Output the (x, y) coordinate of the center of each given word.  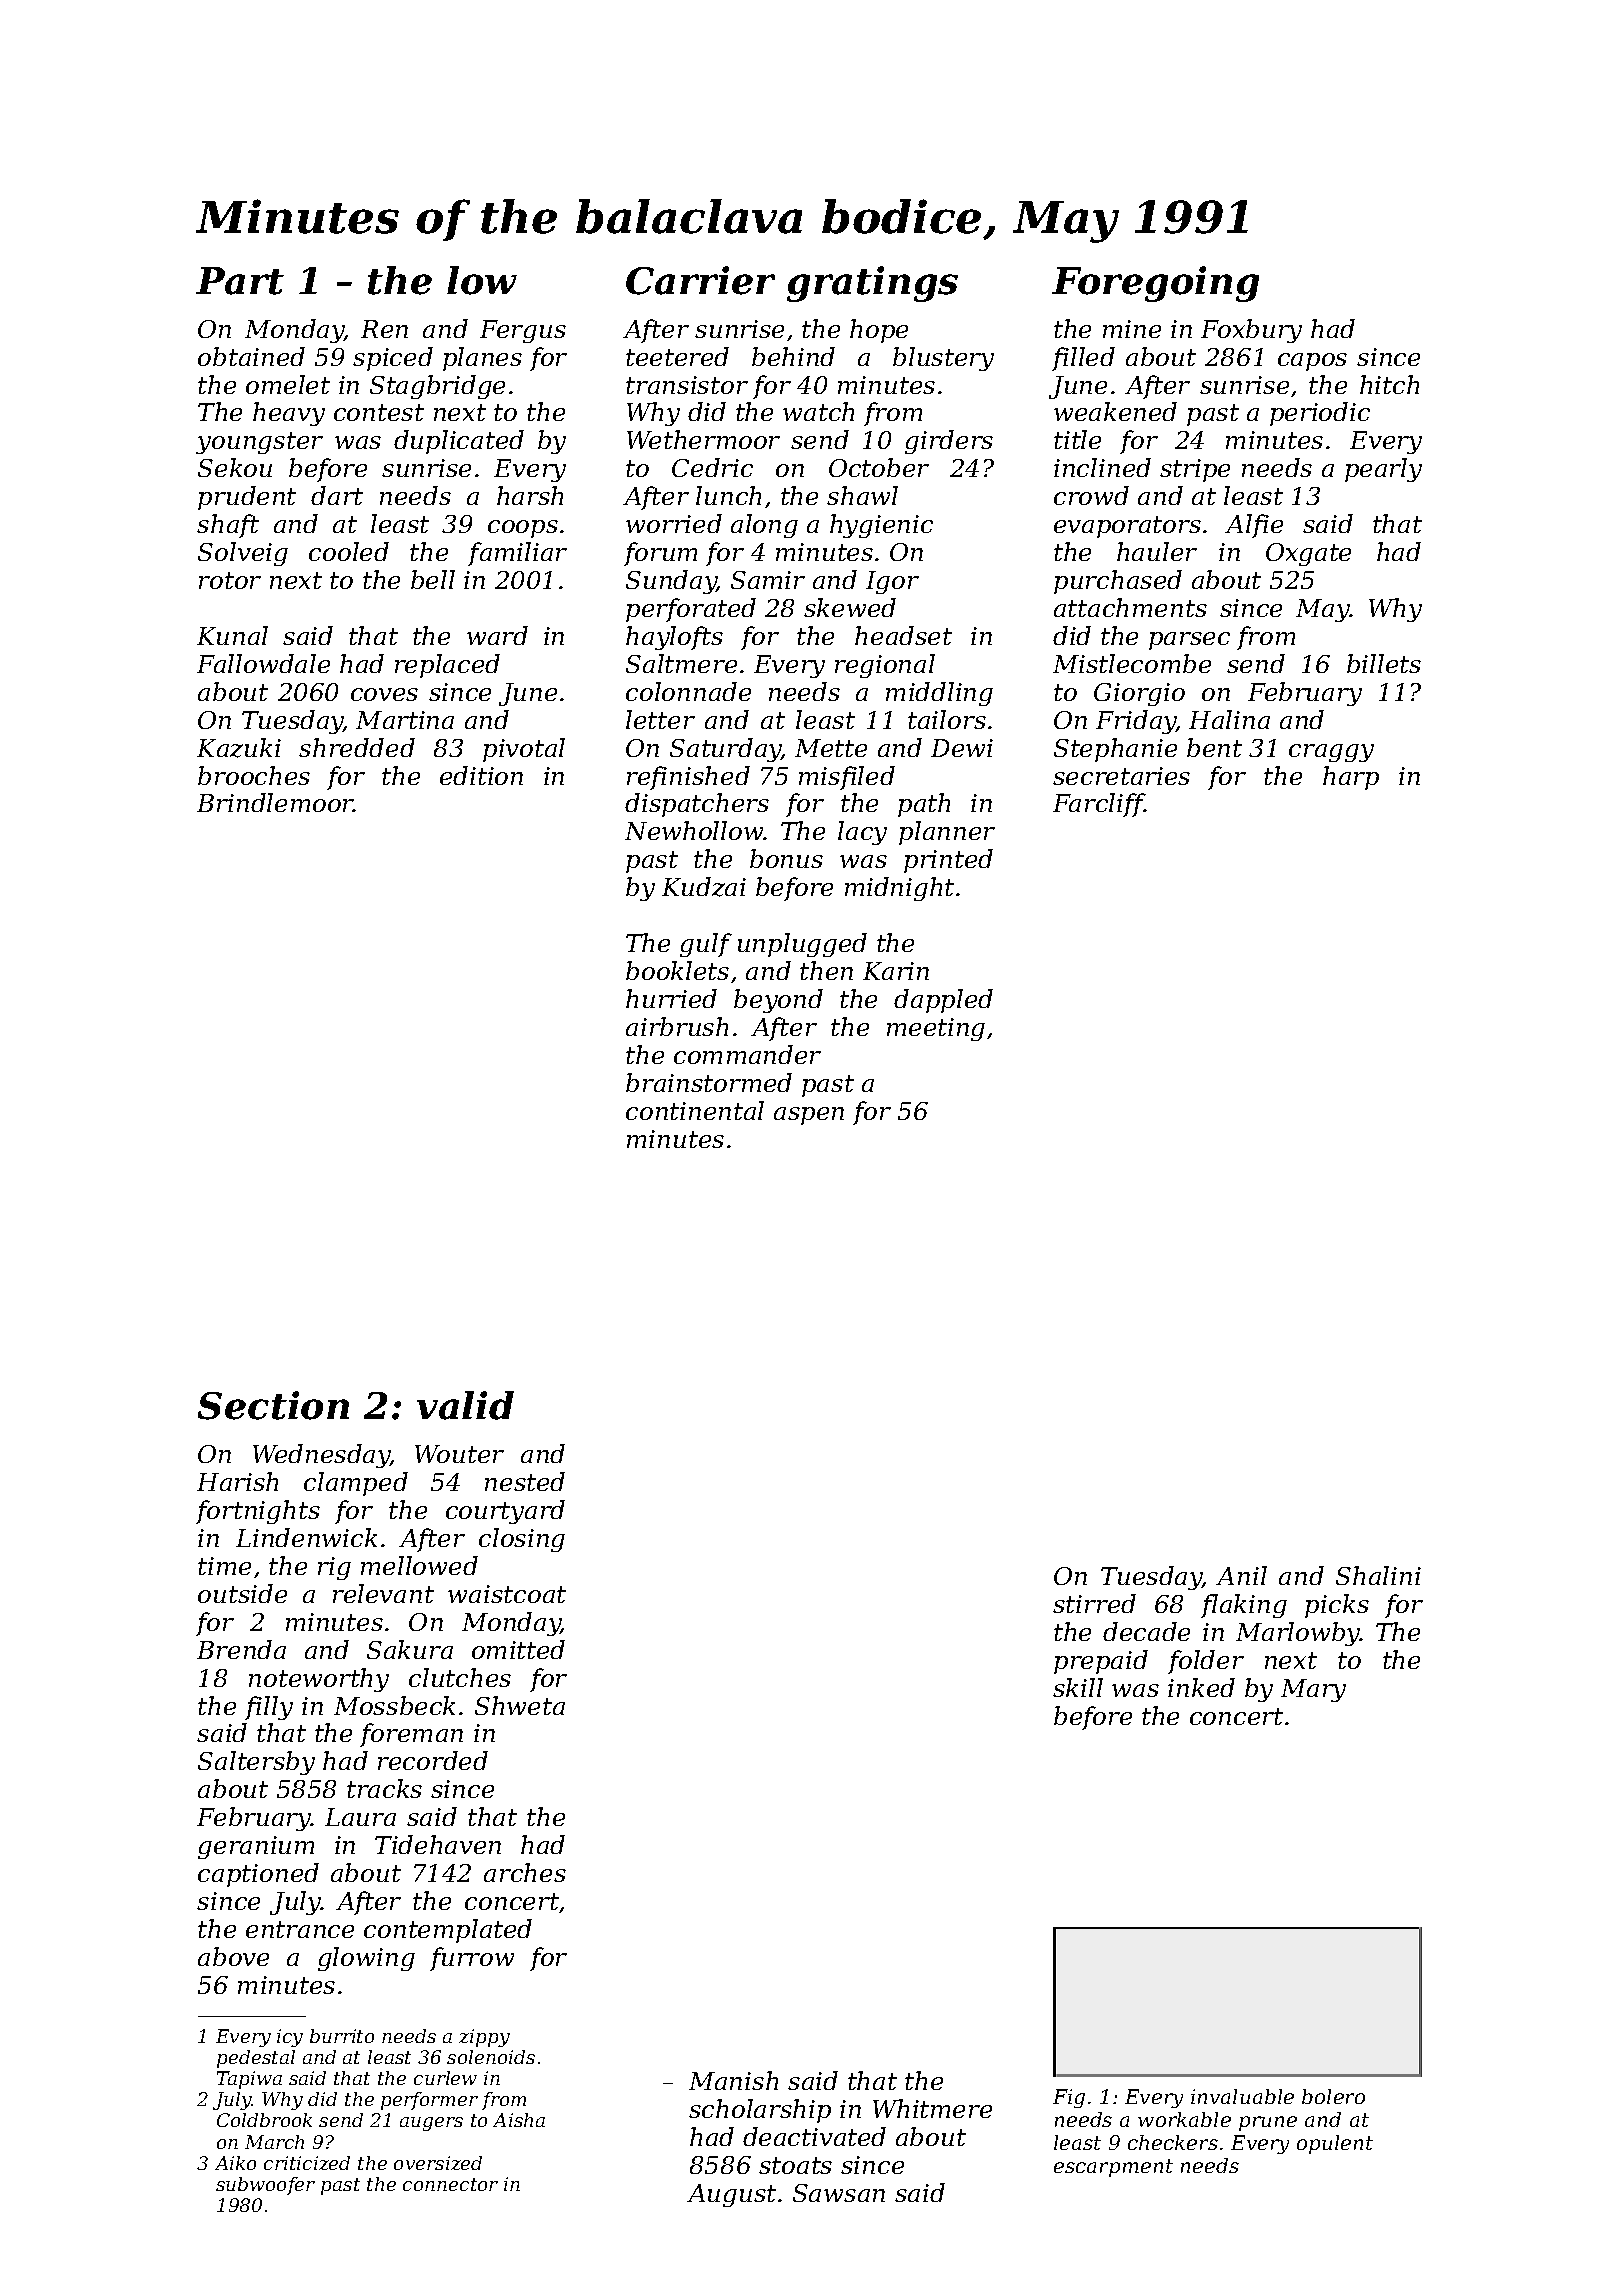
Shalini (1378, 1575)
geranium (256, 1847)
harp (1351, 778)
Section (273, 1405)
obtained (251, 356)
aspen (809, 1116)
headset (903, 635)
